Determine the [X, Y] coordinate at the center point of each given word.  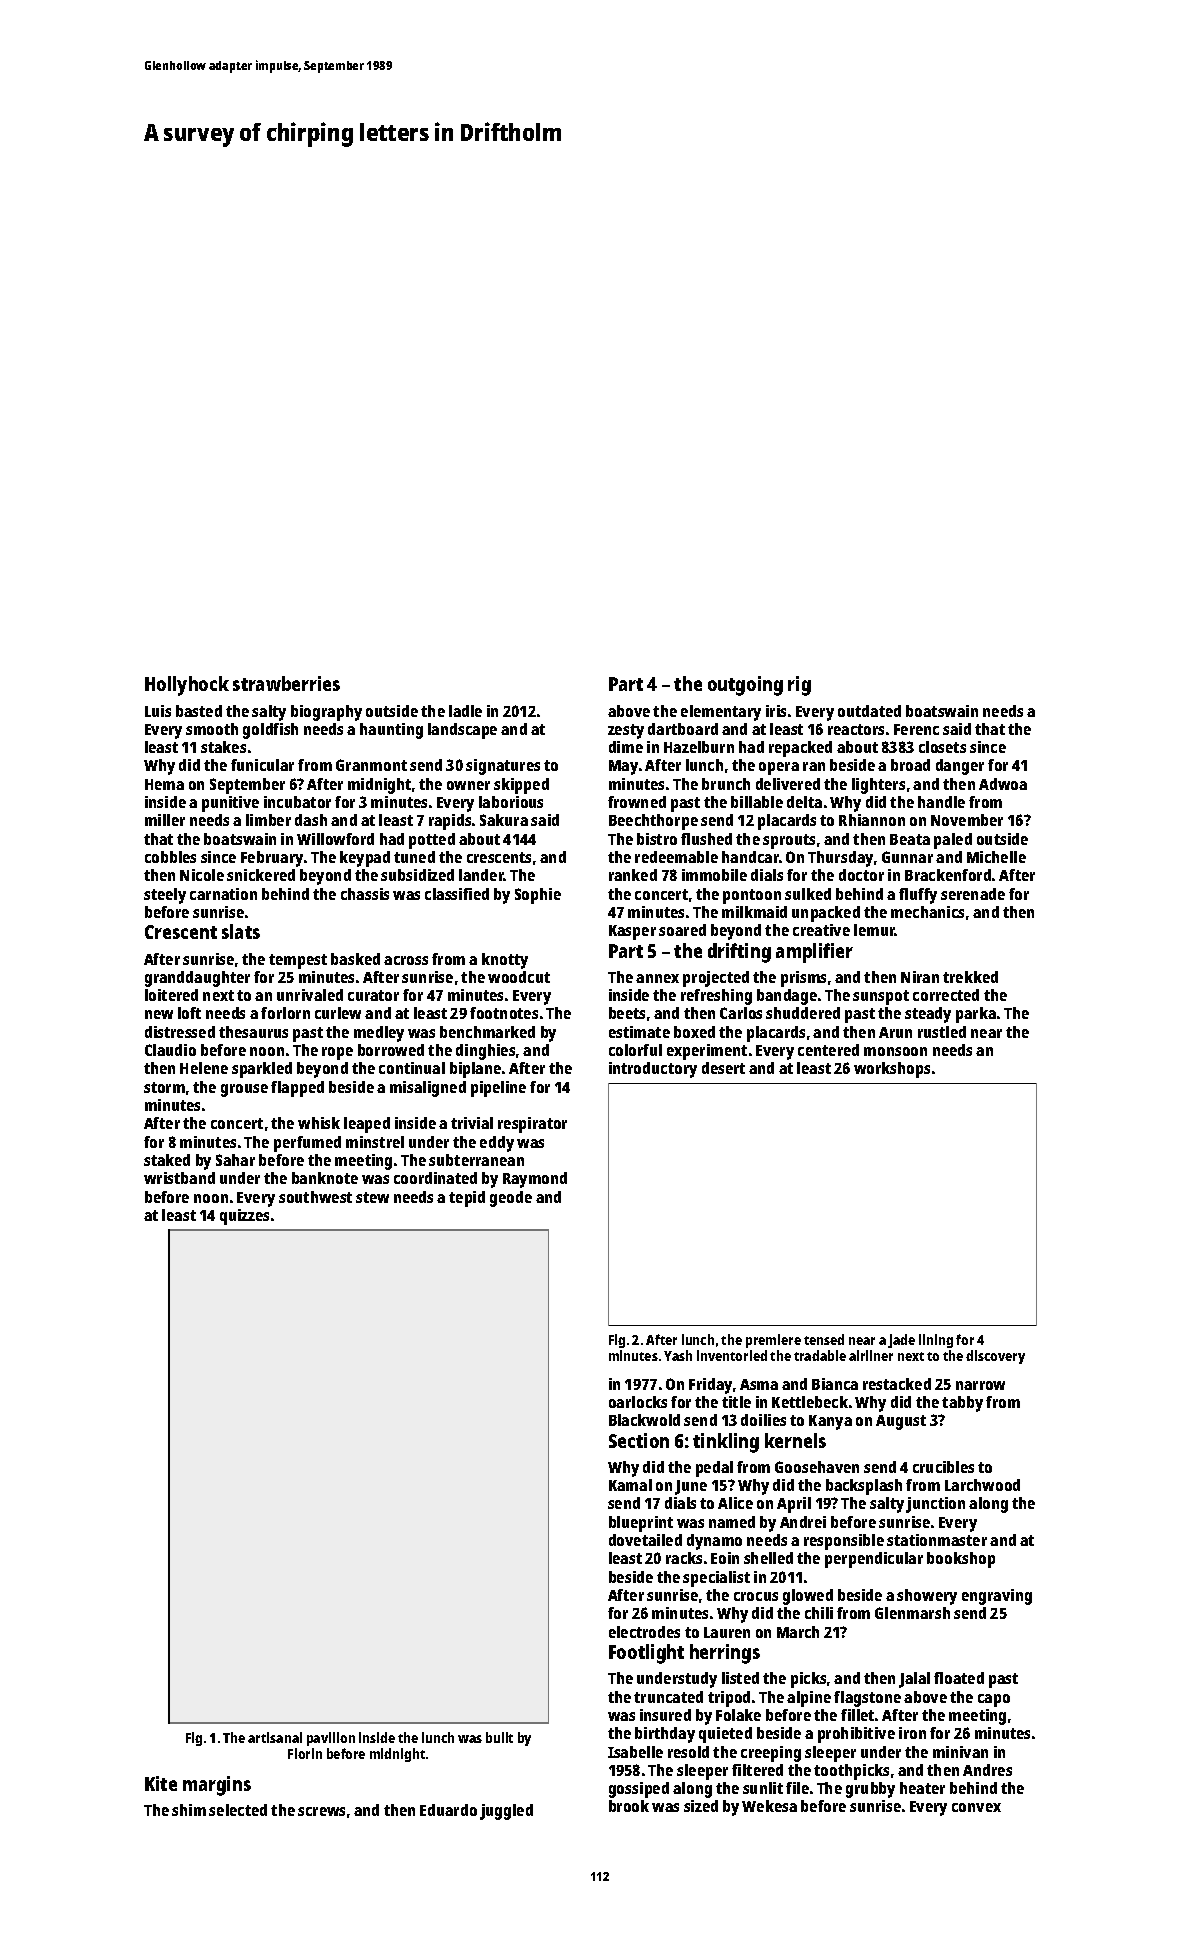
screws [321, 1811]
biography [326, 713]
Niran [920, 977]
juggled [506, 1812]
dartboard [683, 729]
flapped [297, 1089]
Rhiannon [872, 820]
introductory [653, 1070]
